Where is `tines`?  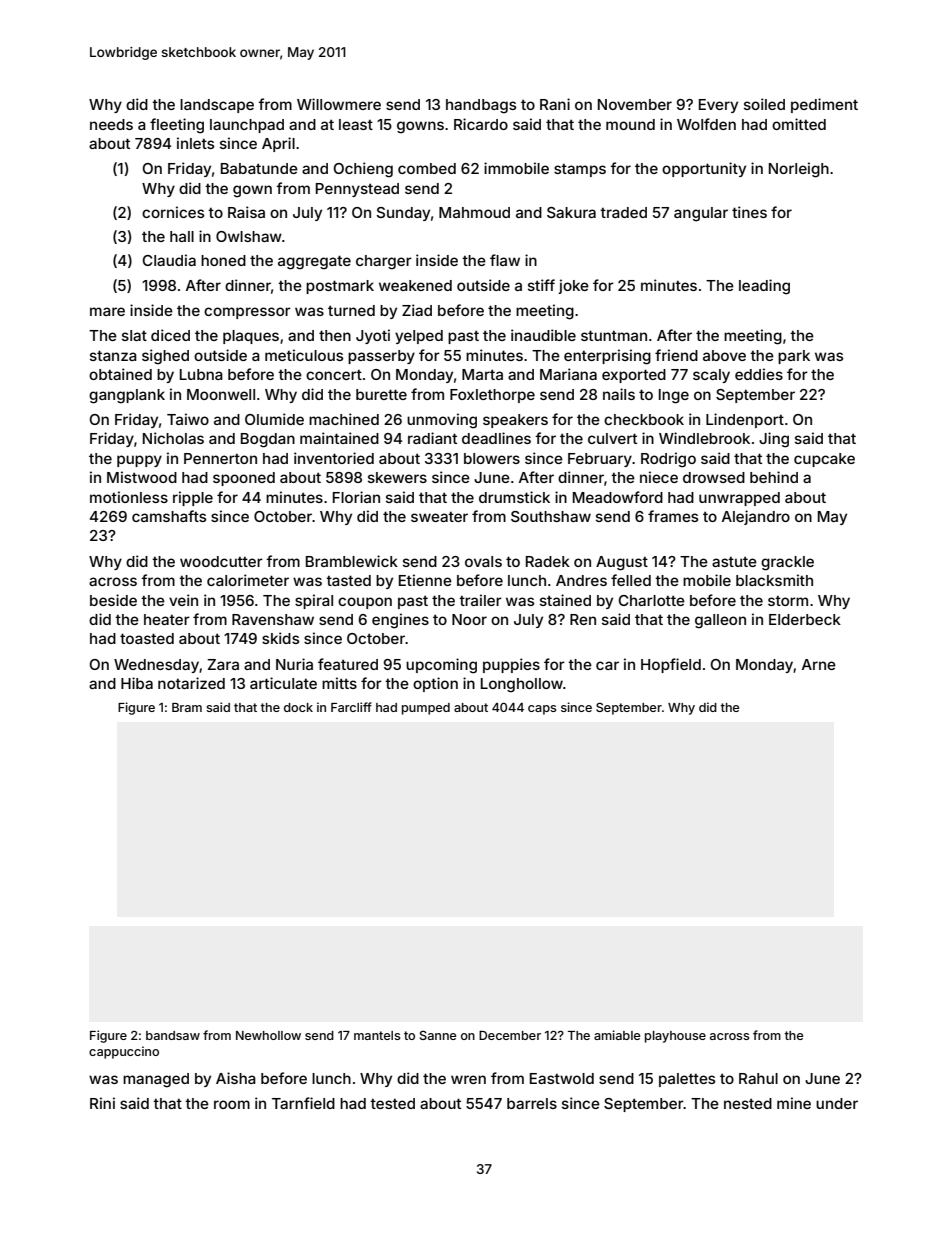
tines is located at coordinates (749, 212).
